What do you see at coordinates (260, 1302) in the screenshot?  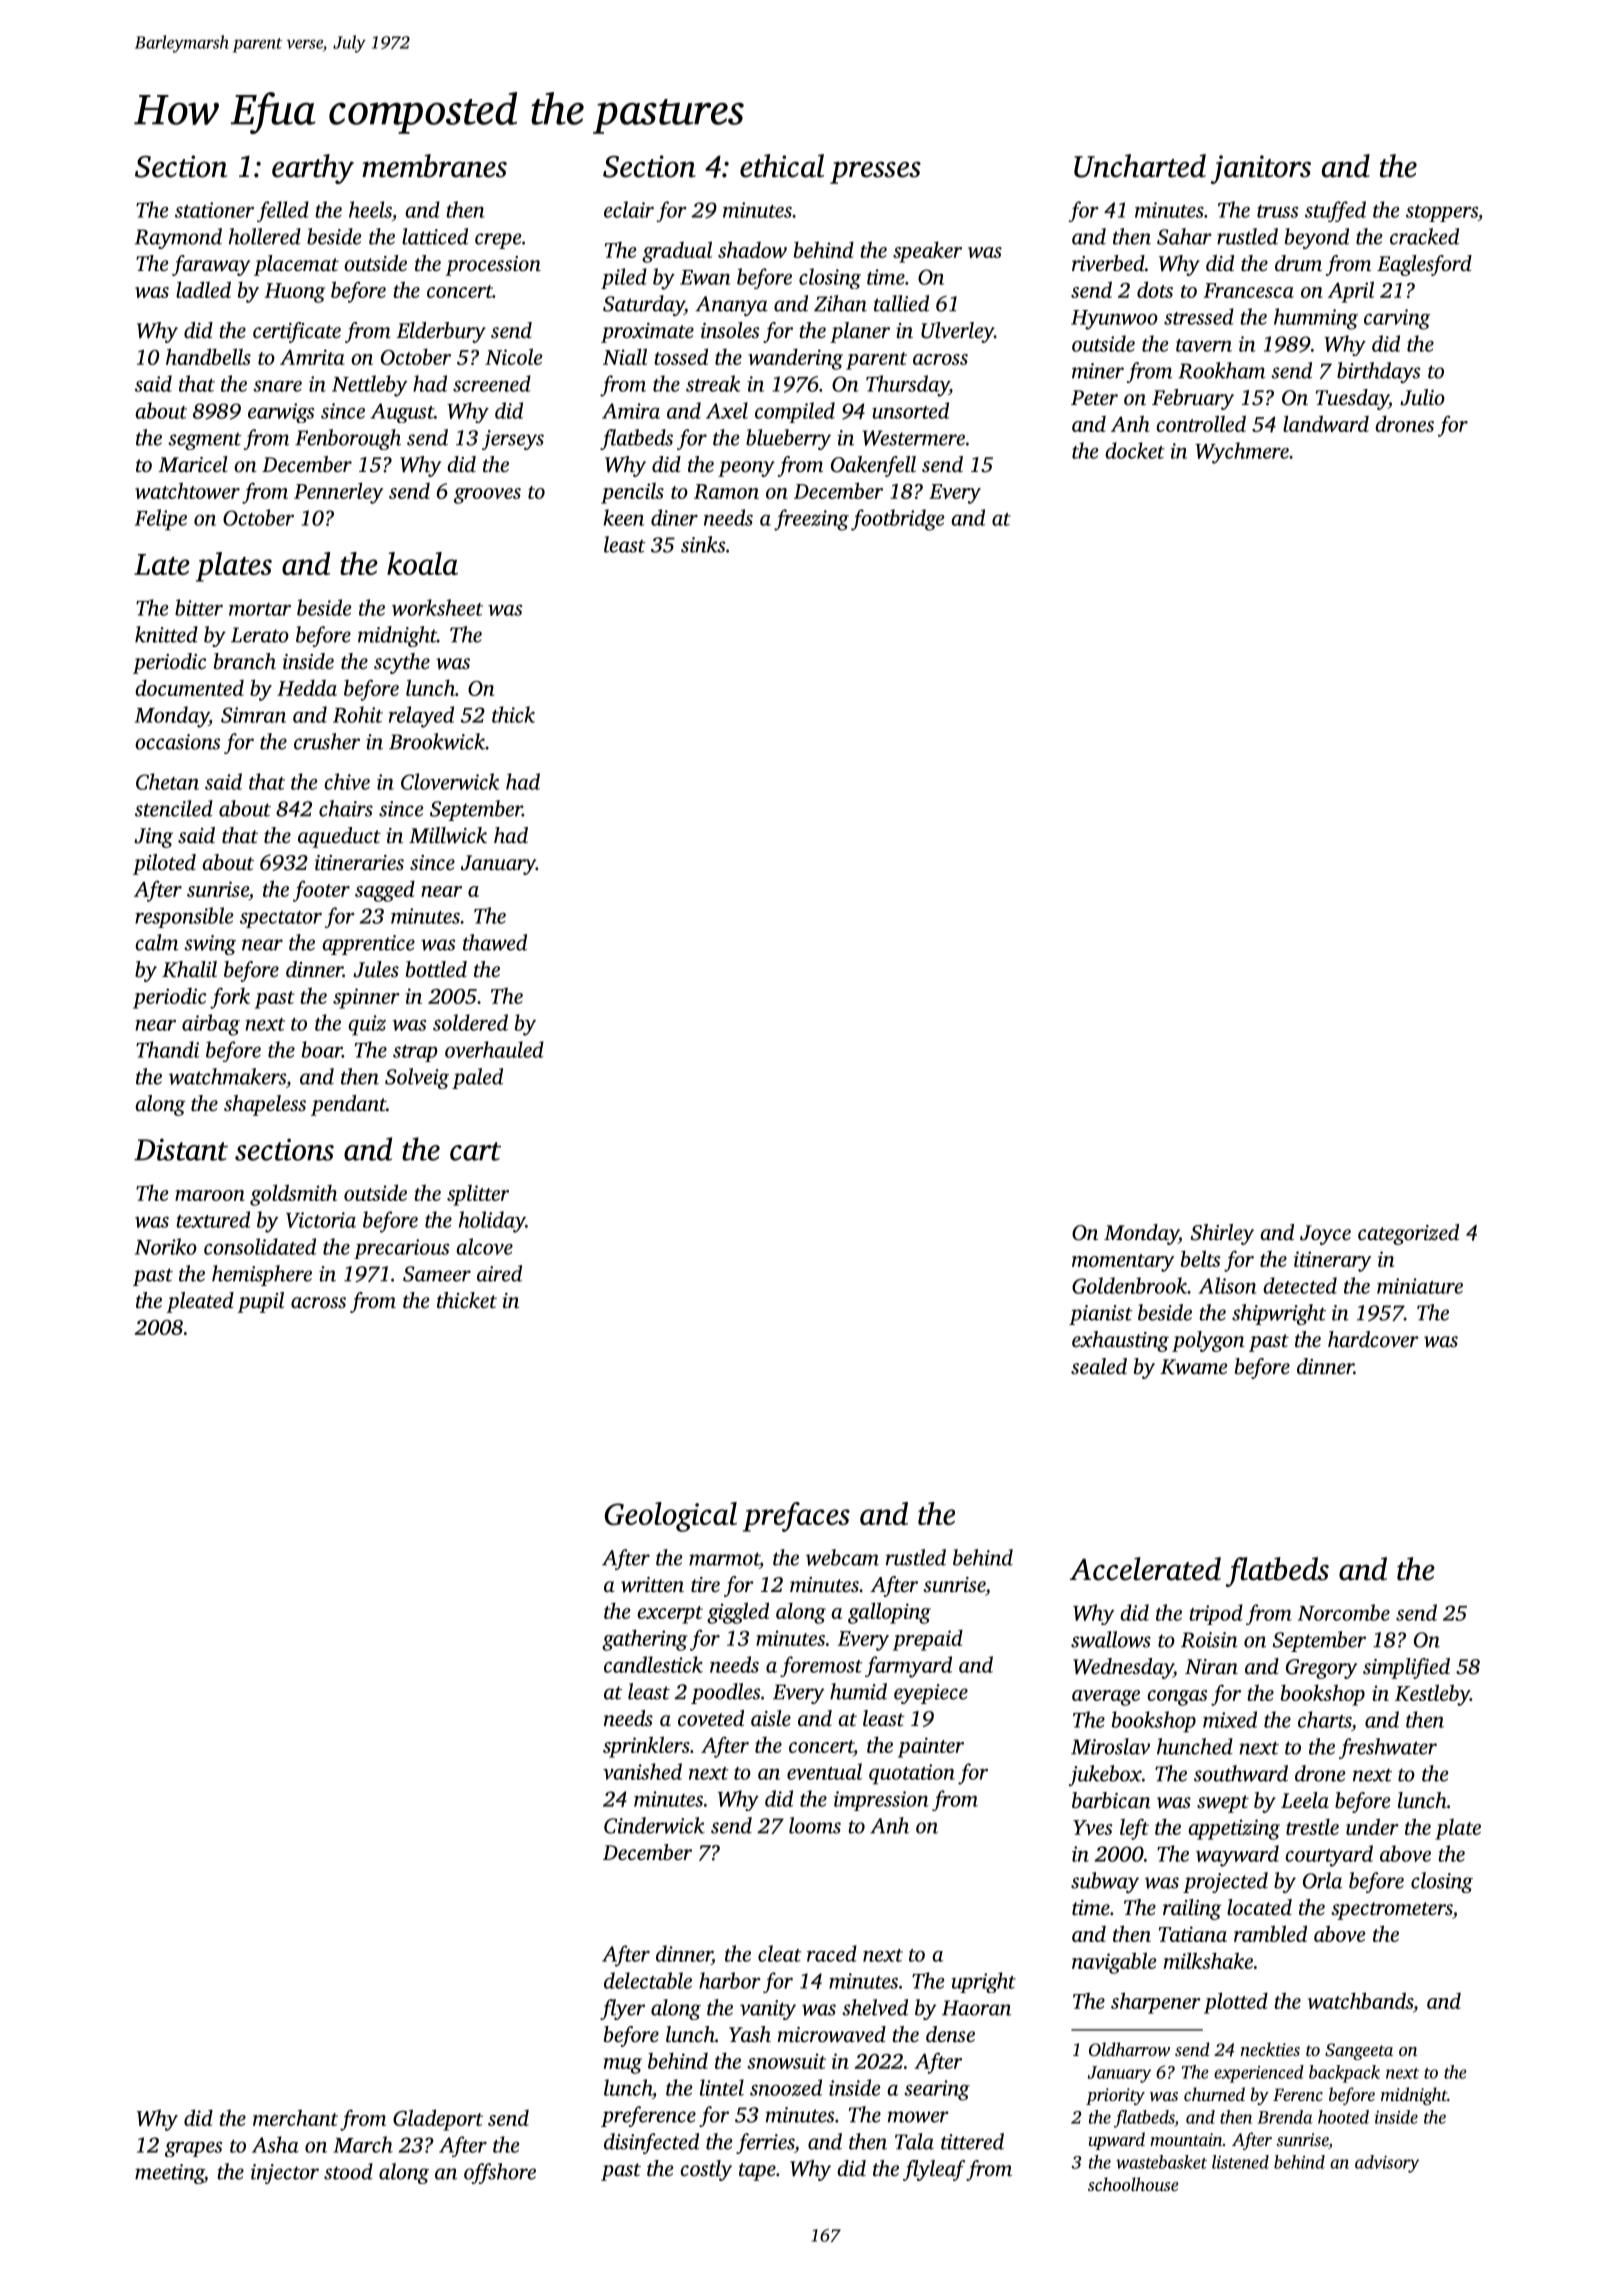 I see `pupil` at bounding box center [260, 1302].
